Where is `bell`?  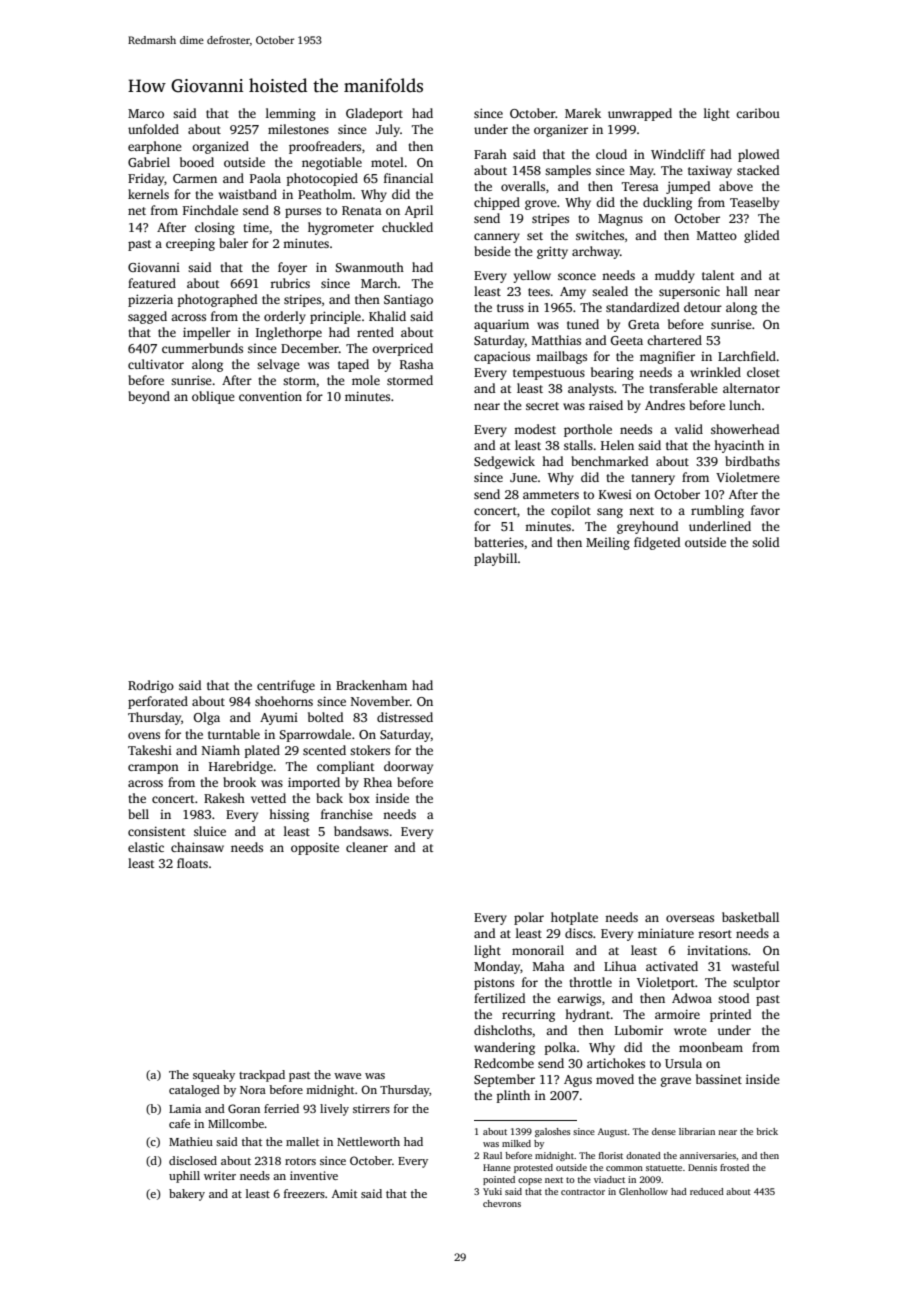
bell is located at coordinates (138, 814).
